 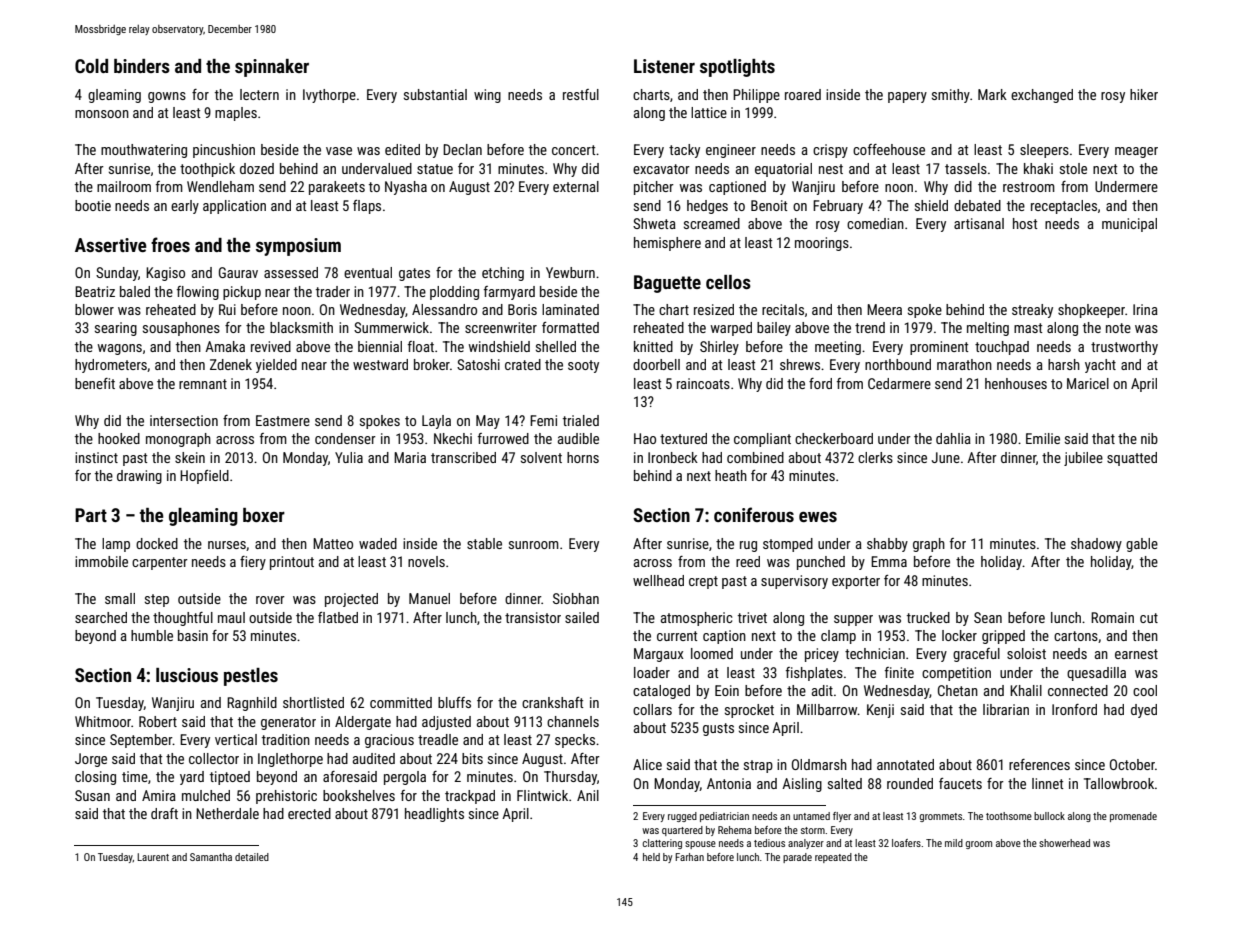 What do you see at coordinates (290, 760) in the screenshot?
I see `Inglethorpe` at bounding box center [290, 760].
